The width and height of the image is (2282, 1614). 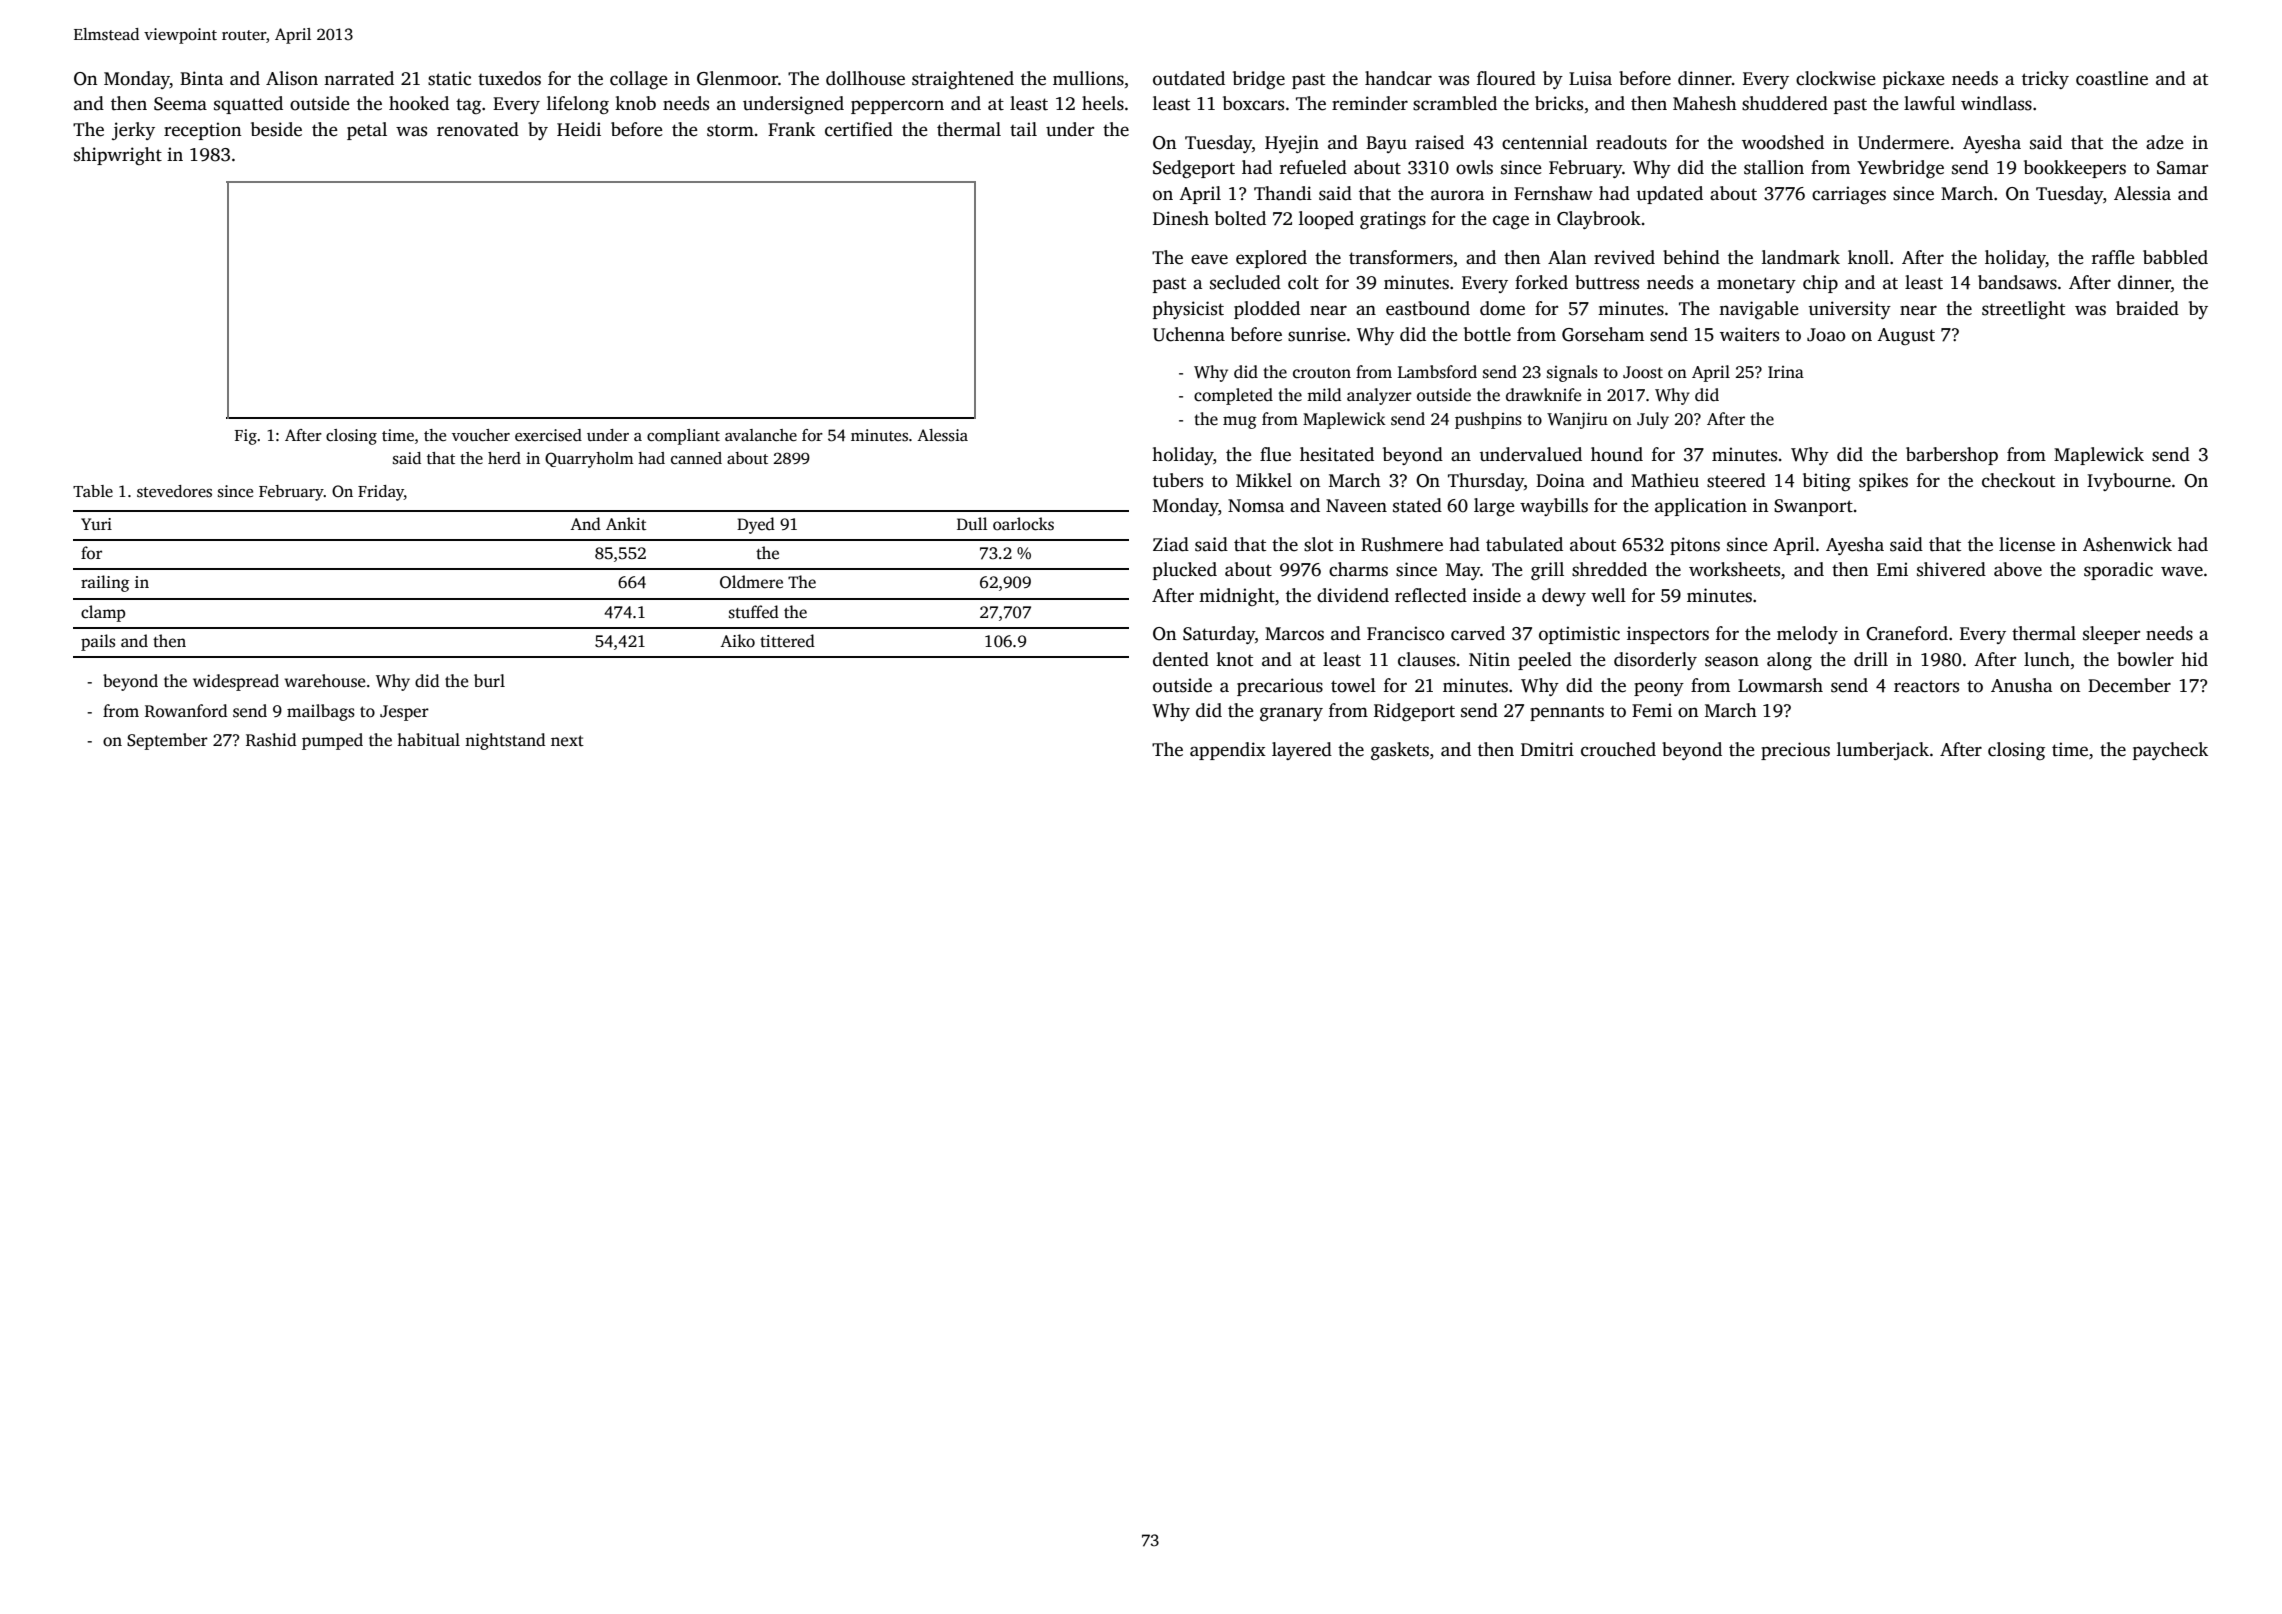 I want to click on updated, so click(x=1670, y=195).
